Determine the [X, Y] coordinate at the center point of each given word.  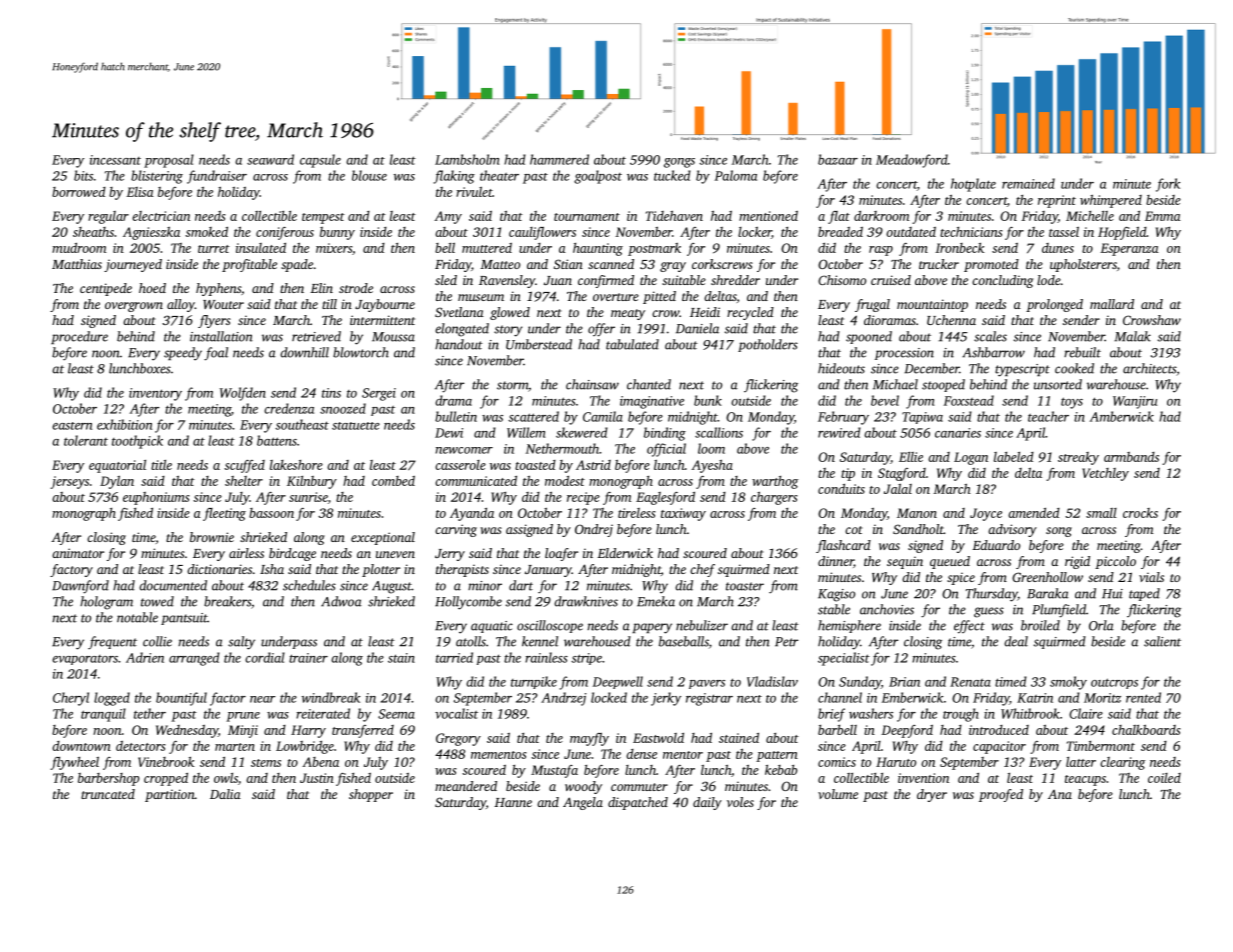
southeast [302, 424]
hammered [559, 159]
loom [711, 448]
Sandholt [918, 529]
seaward [270, 159]
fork [1168, 185]
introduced [999, 730]
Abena [320, 762]
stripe [586, 659]
